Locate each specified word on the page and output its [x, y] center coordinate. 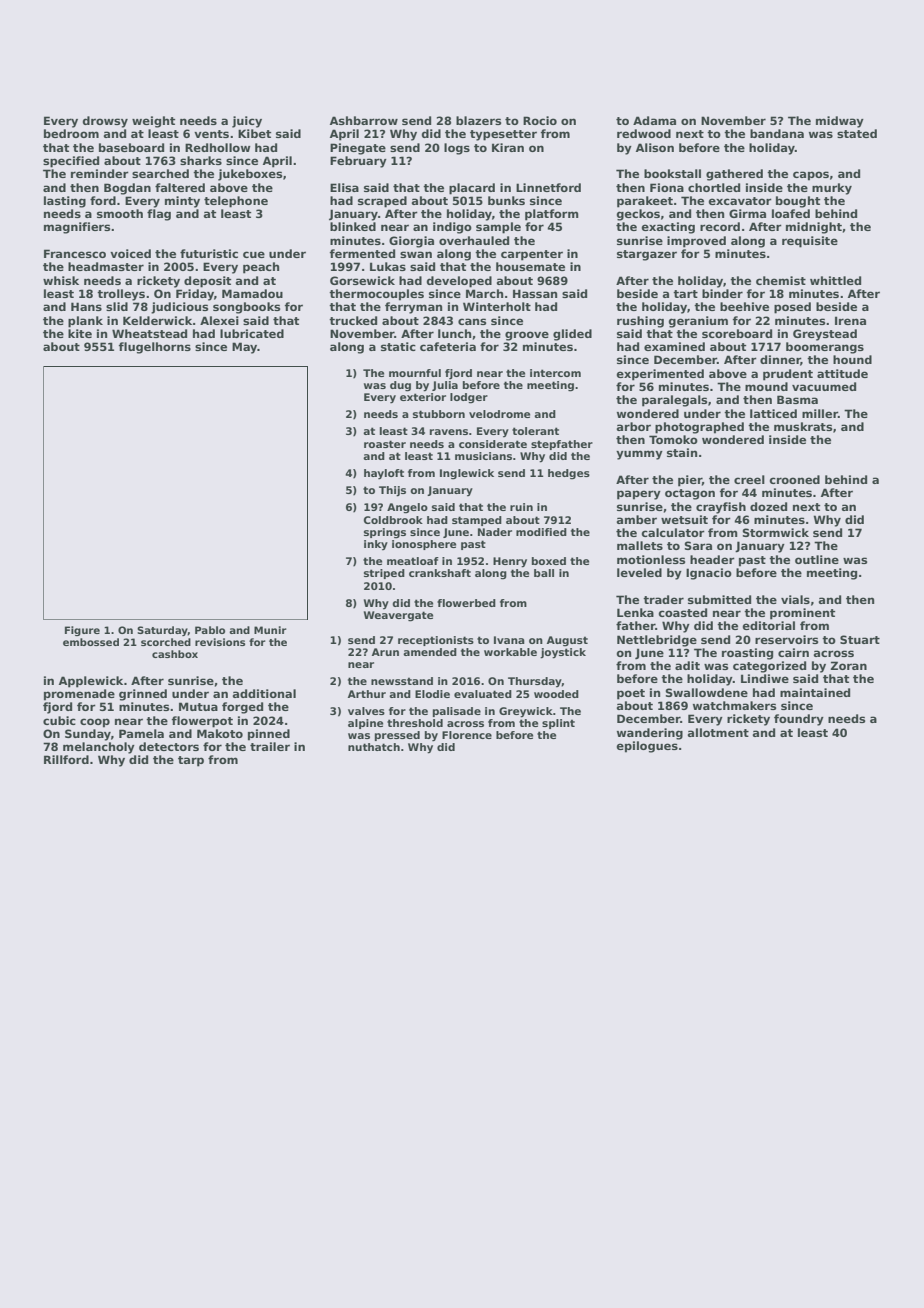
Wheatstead [149, 333]
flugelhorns [155, 348]
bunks [506, 200]
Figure [82, 631]
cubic [59, 720]
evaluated [483, 694]
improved [696, 242]
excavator [740, 201]
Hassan [535, 293]
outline [817, 559]
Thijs [392, 491]
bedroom [71, 133]
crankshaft [440, 573]
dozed [768, 506]
